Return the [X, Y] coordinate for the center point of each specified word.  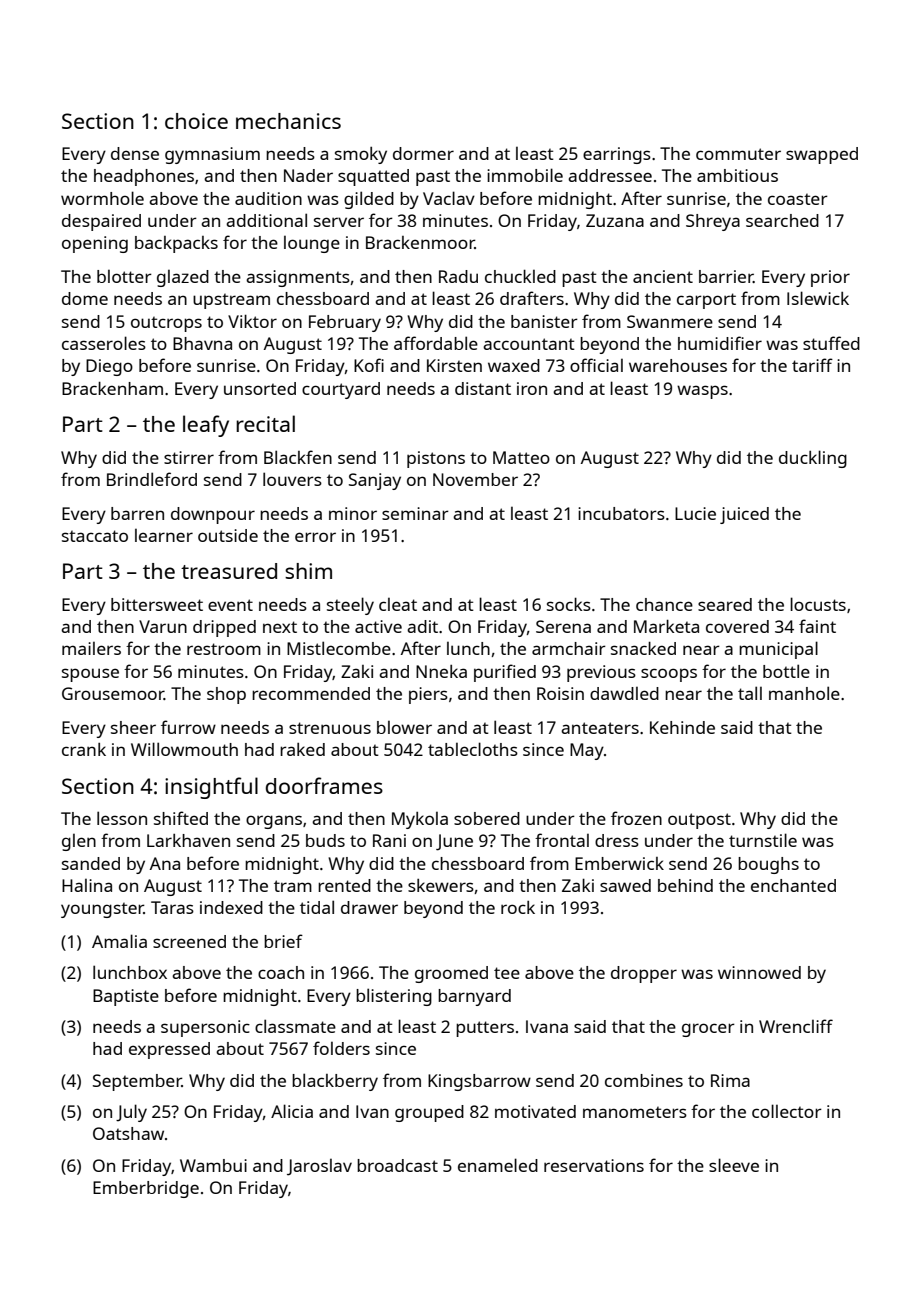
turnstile [763, 840]
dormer [423, 153]
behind [685, 885]
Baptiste [126, 997]
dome [85, 298]
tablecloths [473, 749]
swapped [822, 155]
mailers [91, 648]
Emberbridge [146, 1189]
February [345, 323]
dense [135, 153]
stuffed [831, 343]
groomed [451, 974]
